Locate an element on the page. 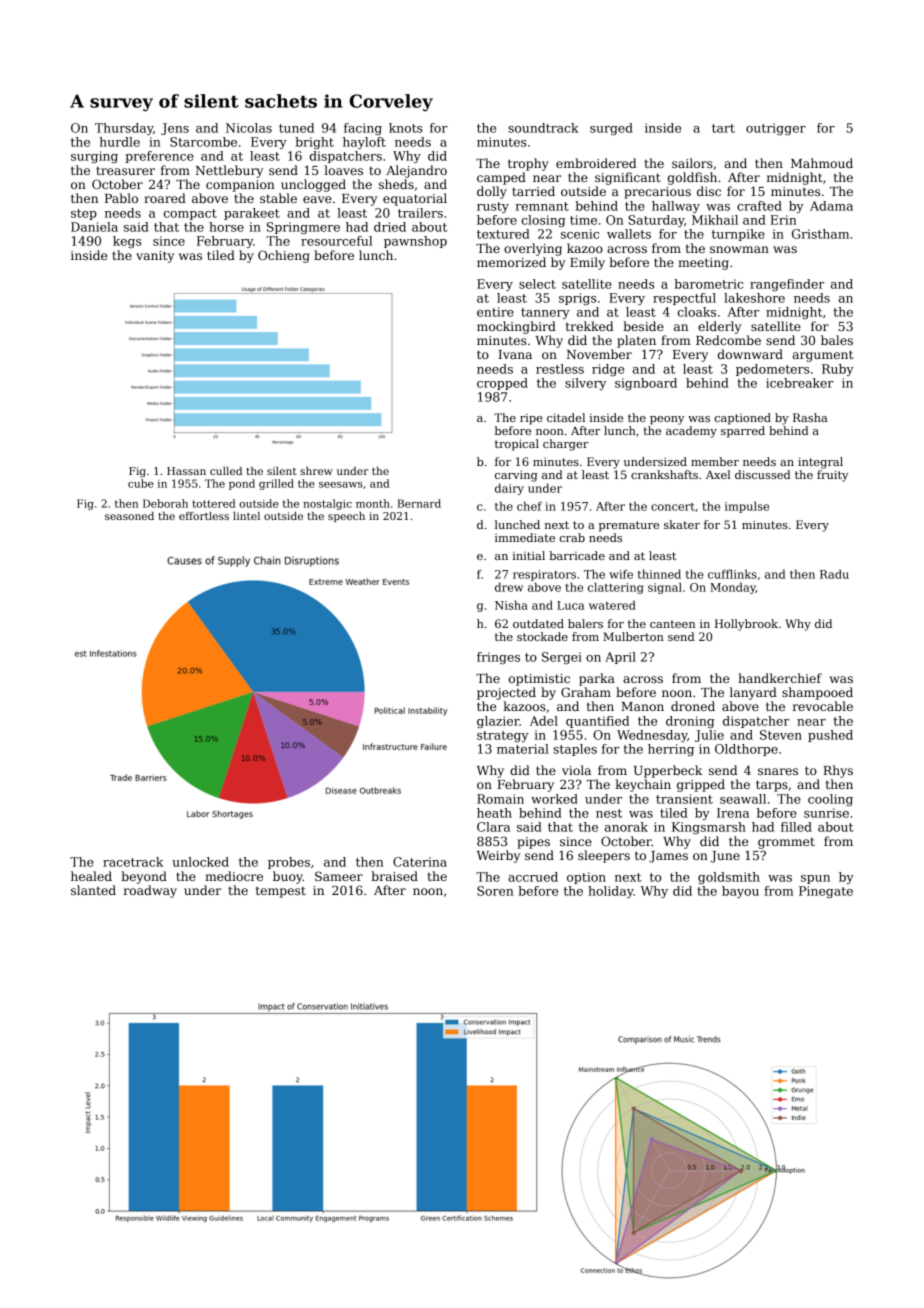 This document has width=924, height=1308. shrew is located at coordinates (316, 471).
